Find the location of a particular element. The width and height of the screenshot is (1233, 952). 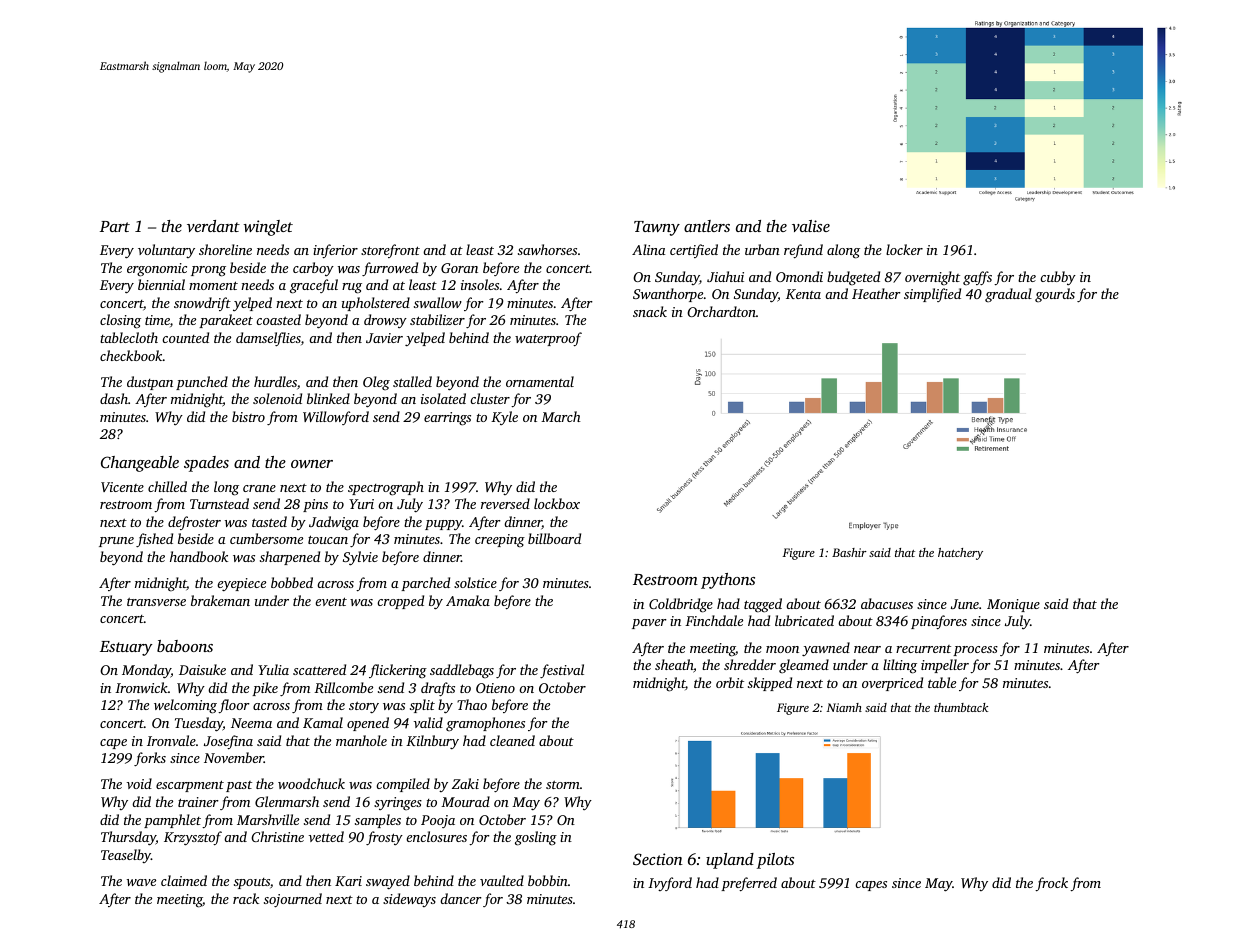

pythons is located at coordinates (728, 581).
